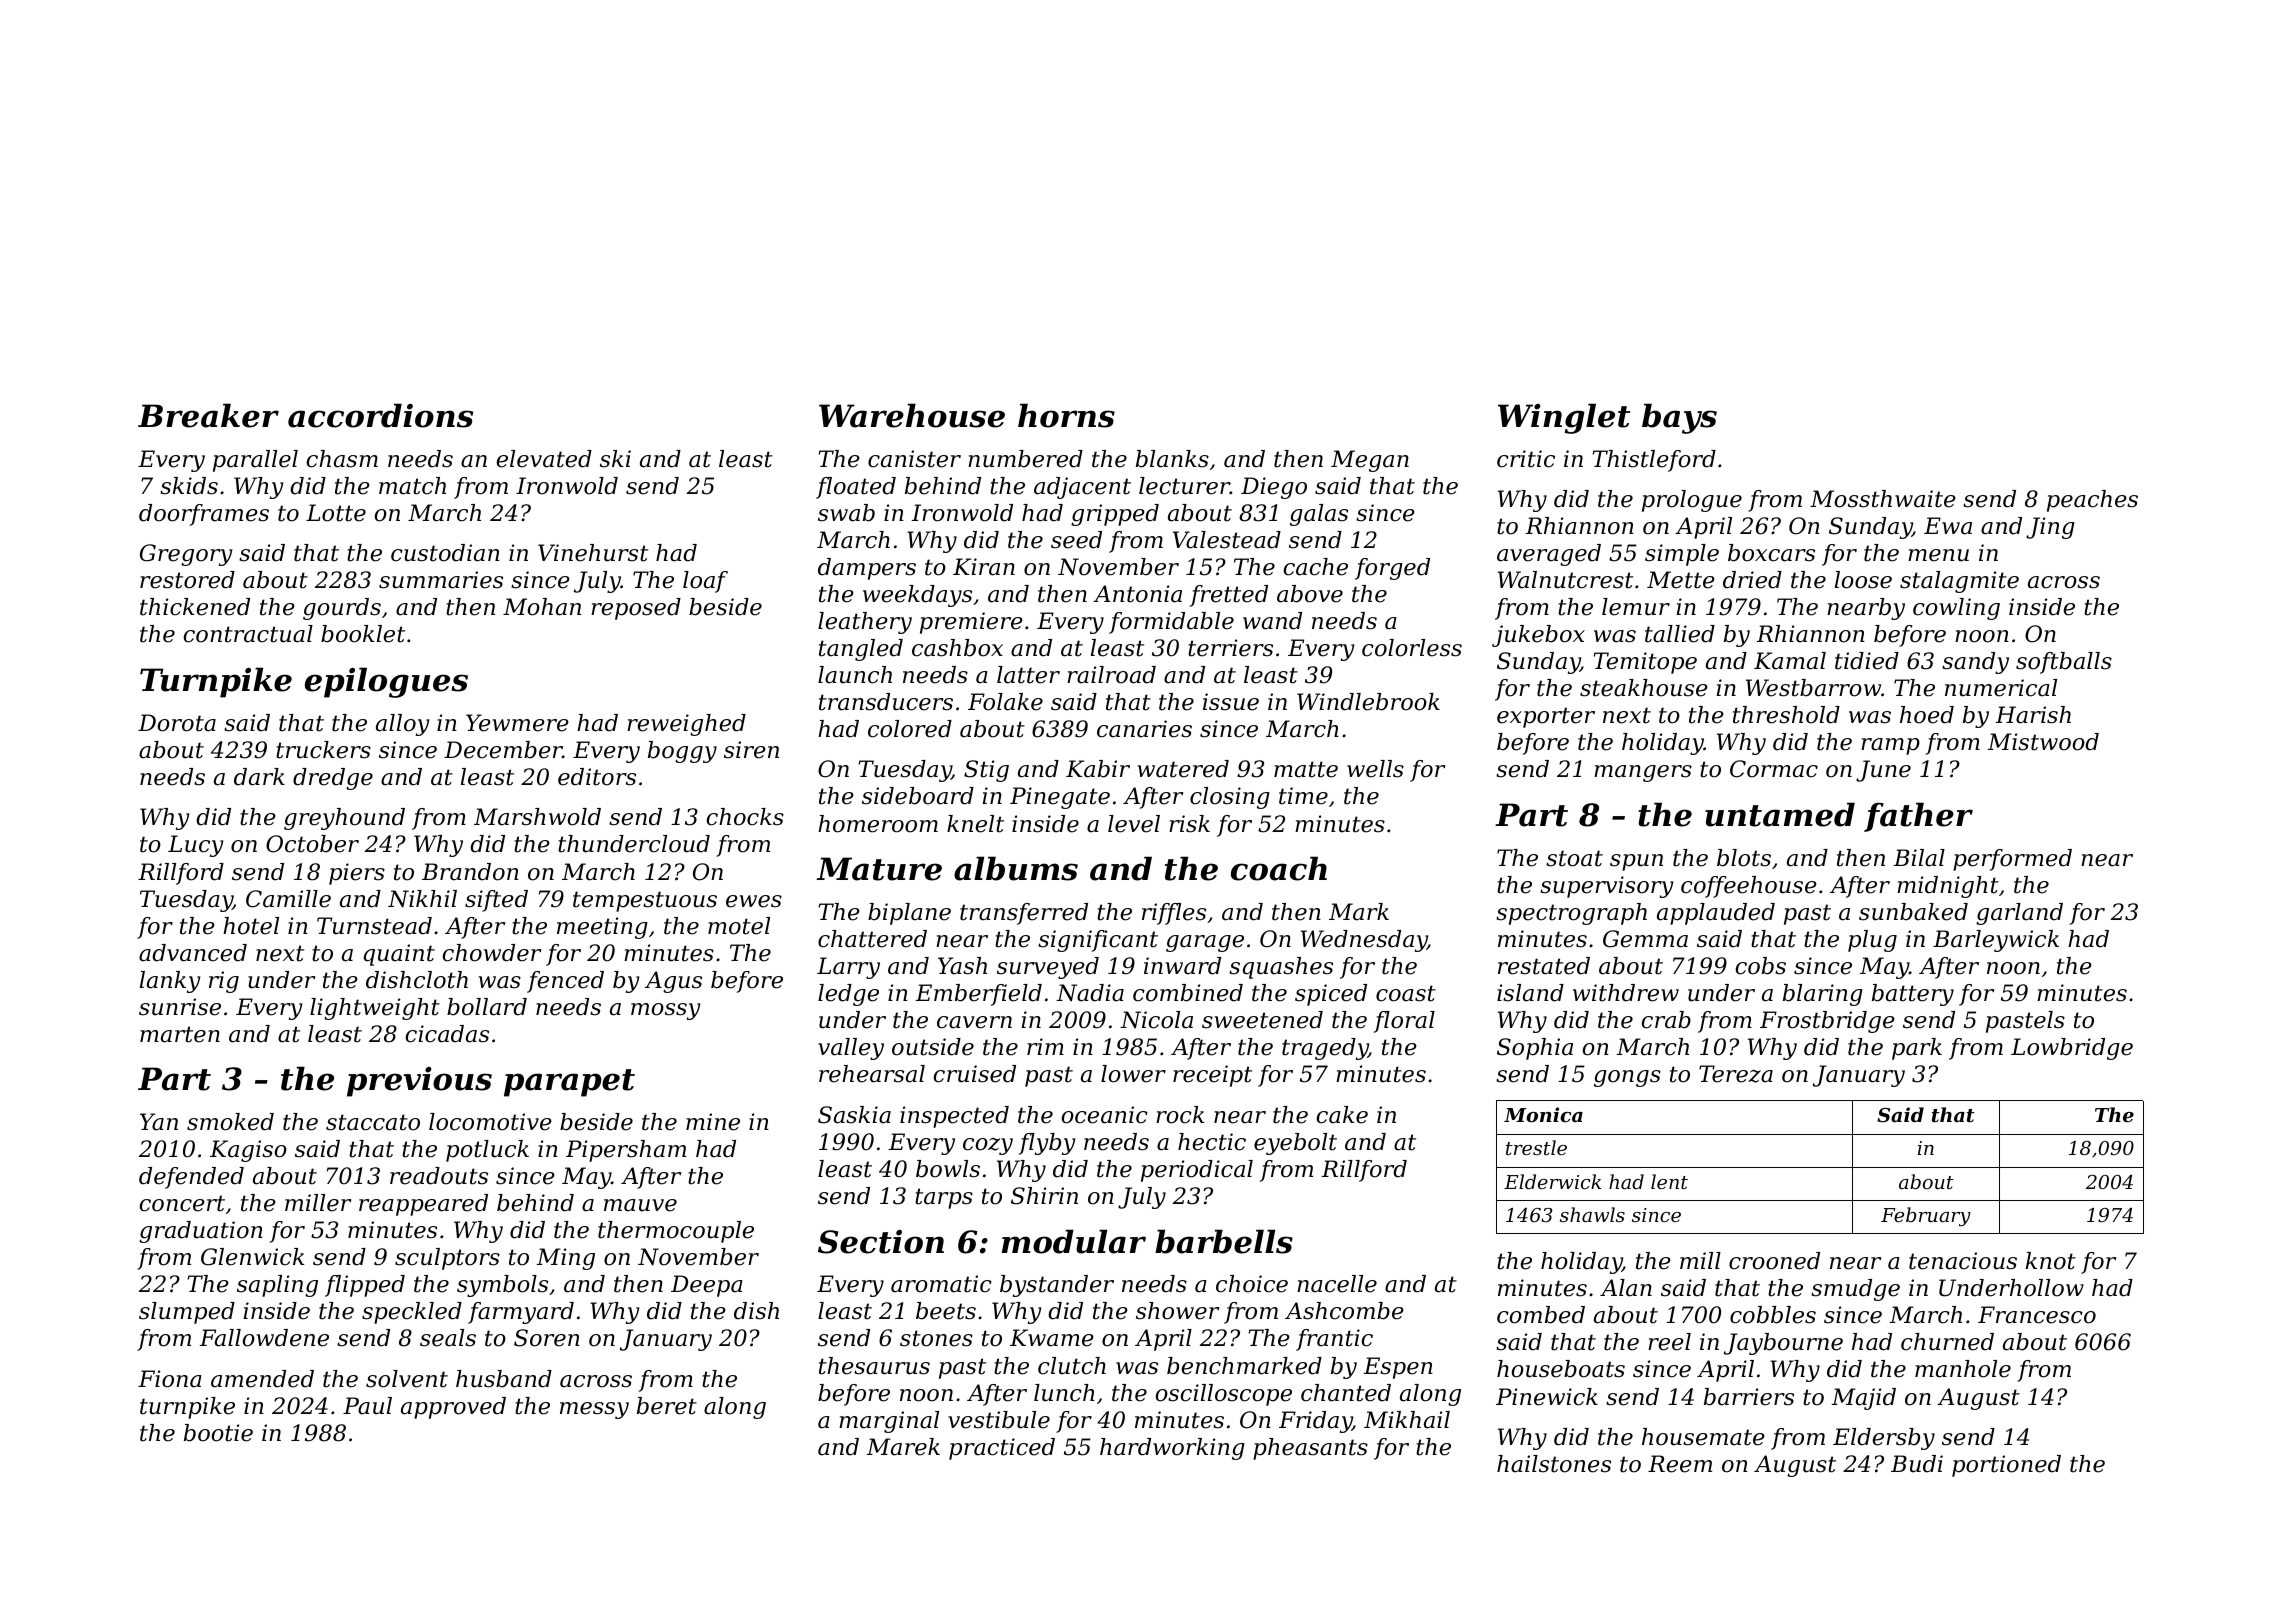  Describe the element at coordinates (912, 415) in the screenshot. I see `Warehouse` at that location.
